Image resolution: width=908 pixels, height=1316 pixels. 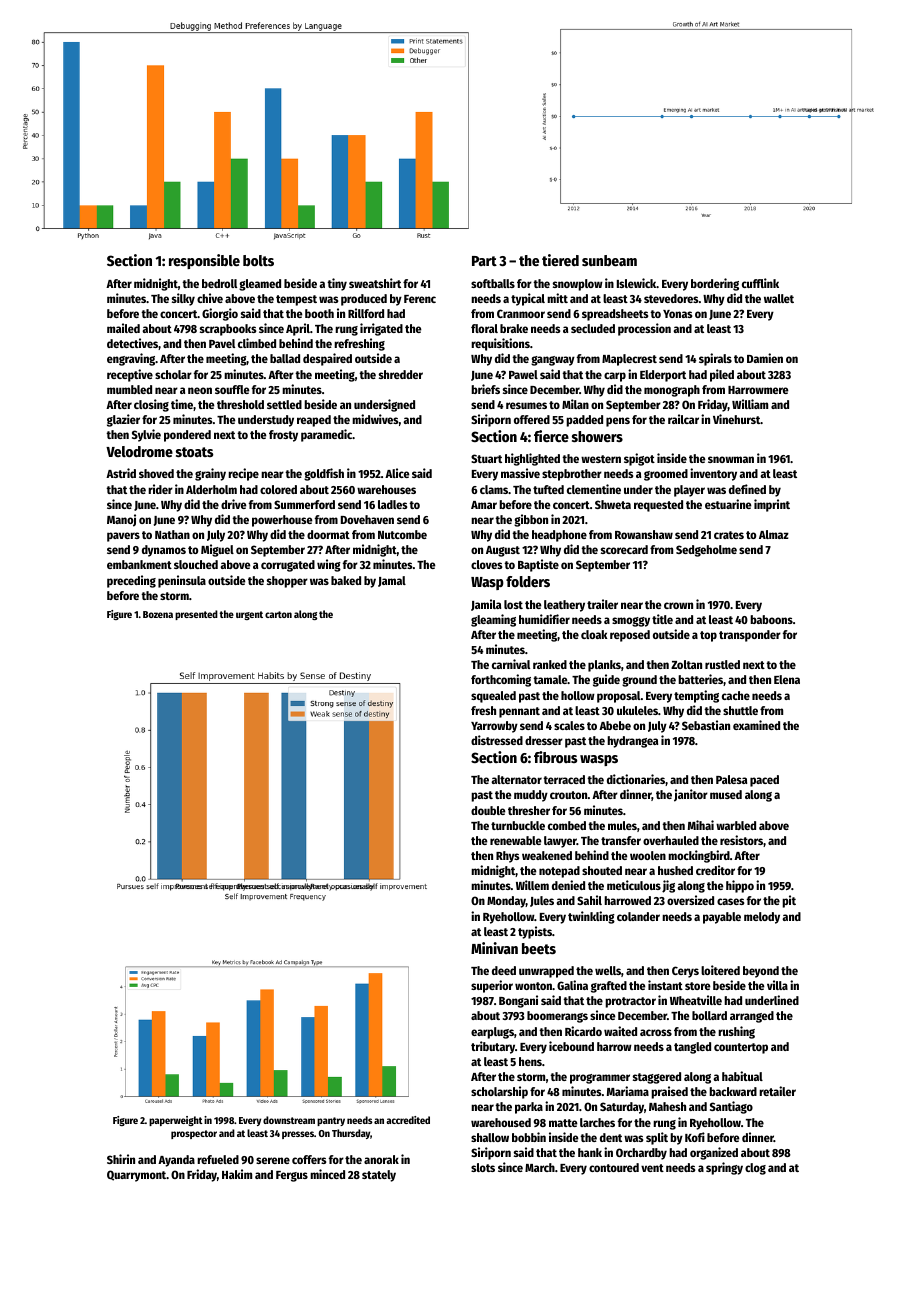 What do you see at coordinates (622, 825) in the screenshot?
I see `mules` at bounding box center [622, 825].
